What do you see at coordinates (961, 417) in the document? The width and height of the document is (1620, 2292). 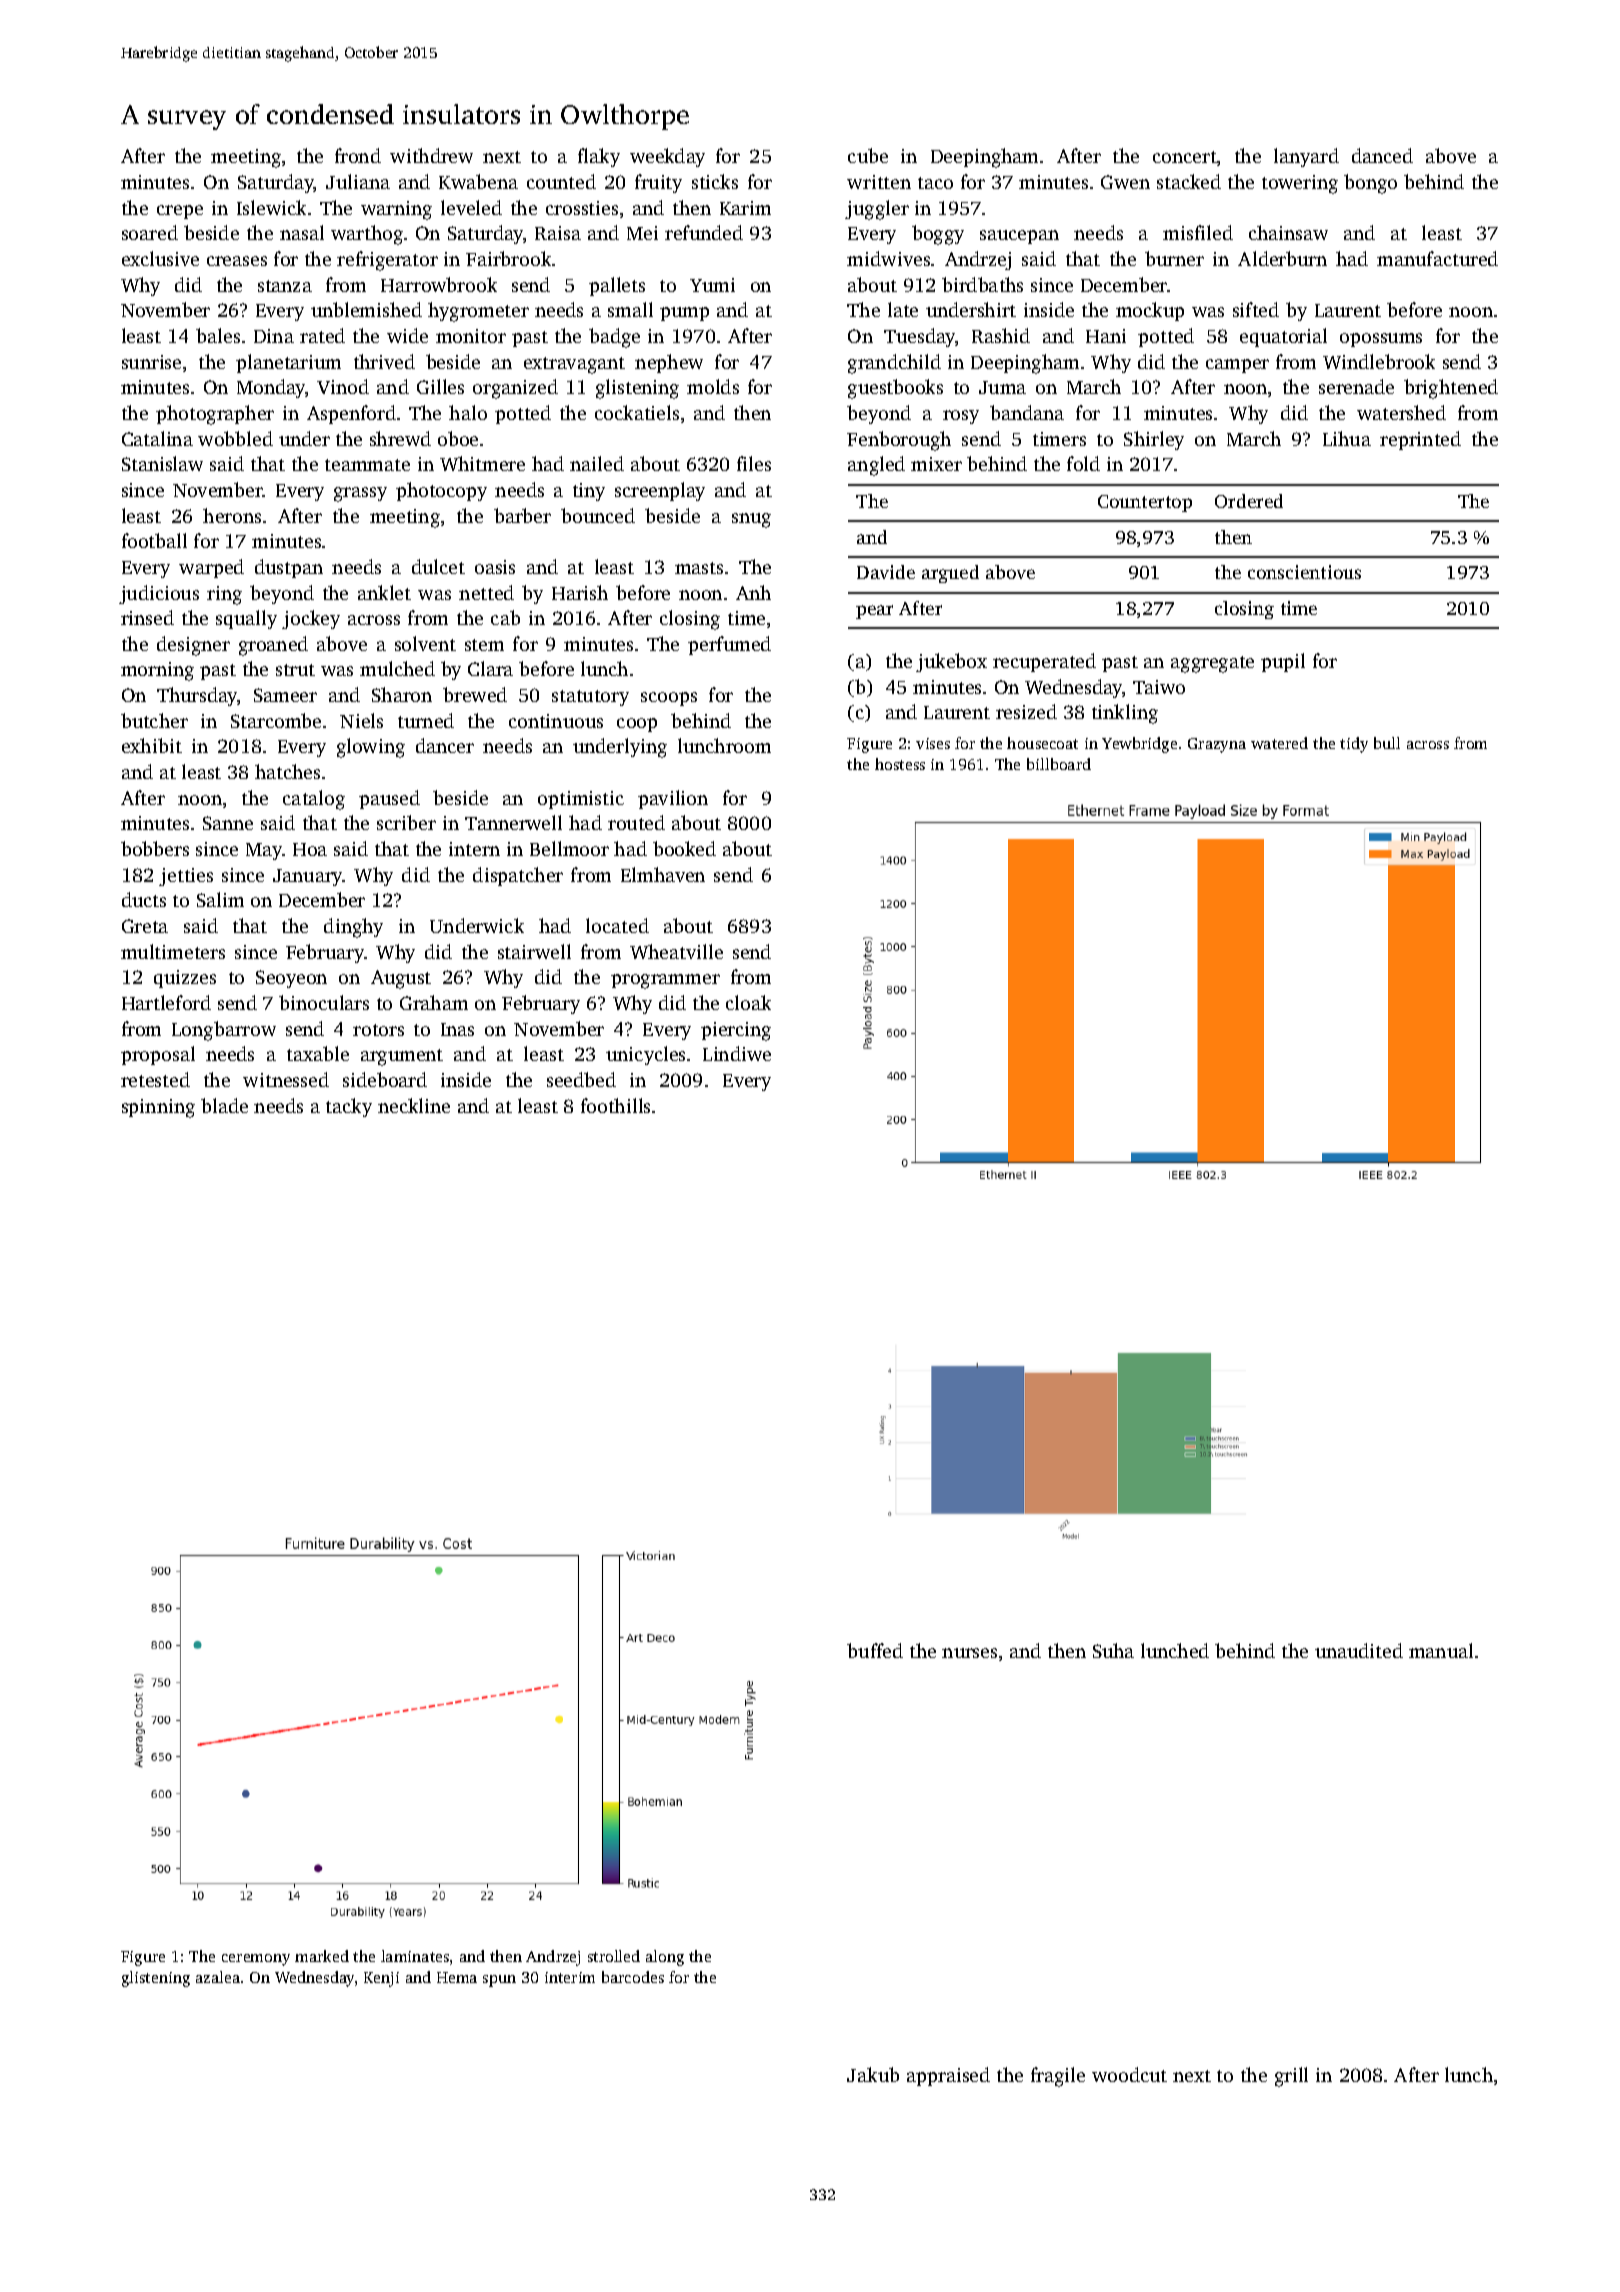 I see `rosy` at bounding box center [961, 417].
